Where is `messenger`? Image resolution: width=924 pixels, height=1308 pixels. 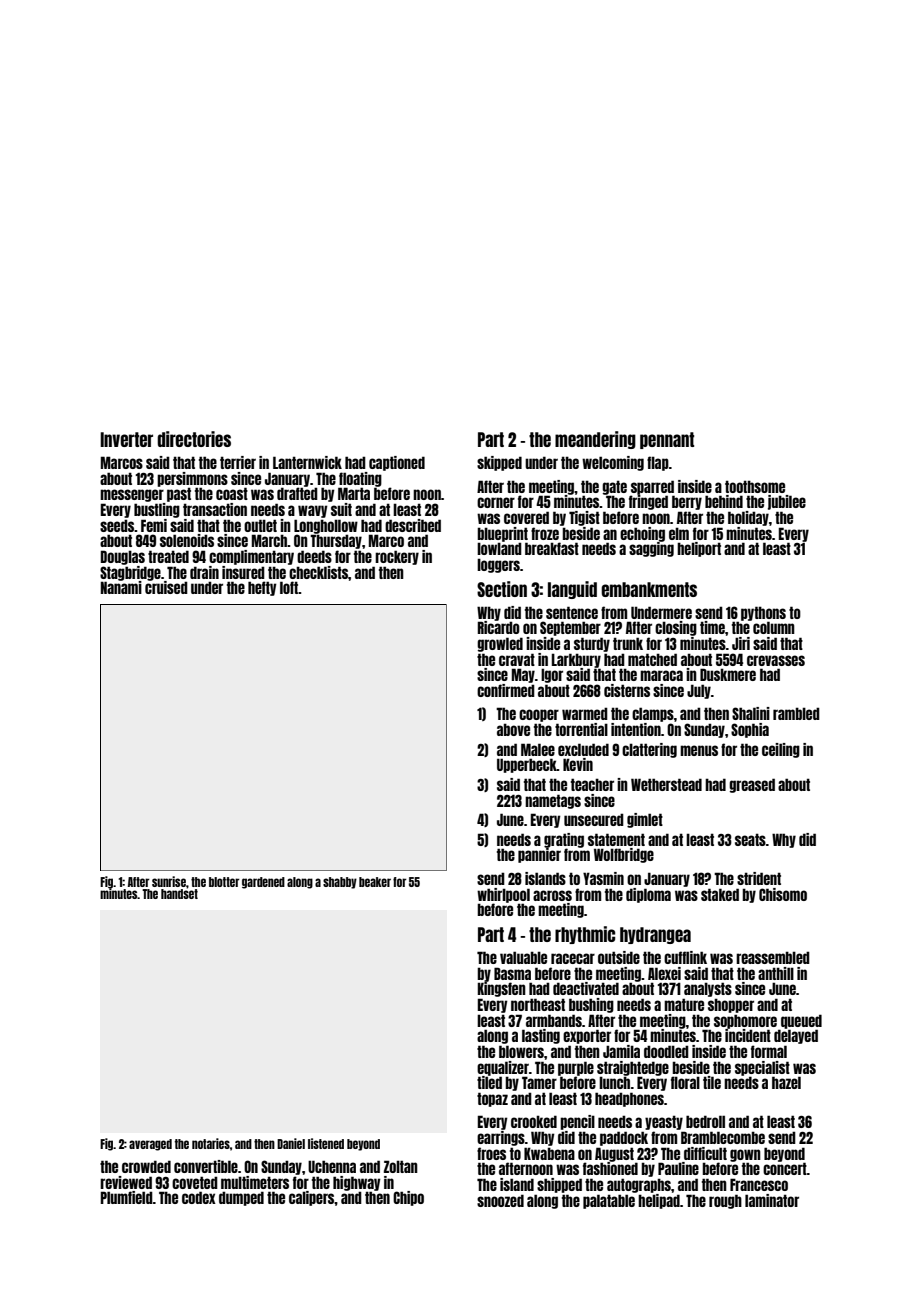 messenger is located at coordinates (132, 495).
